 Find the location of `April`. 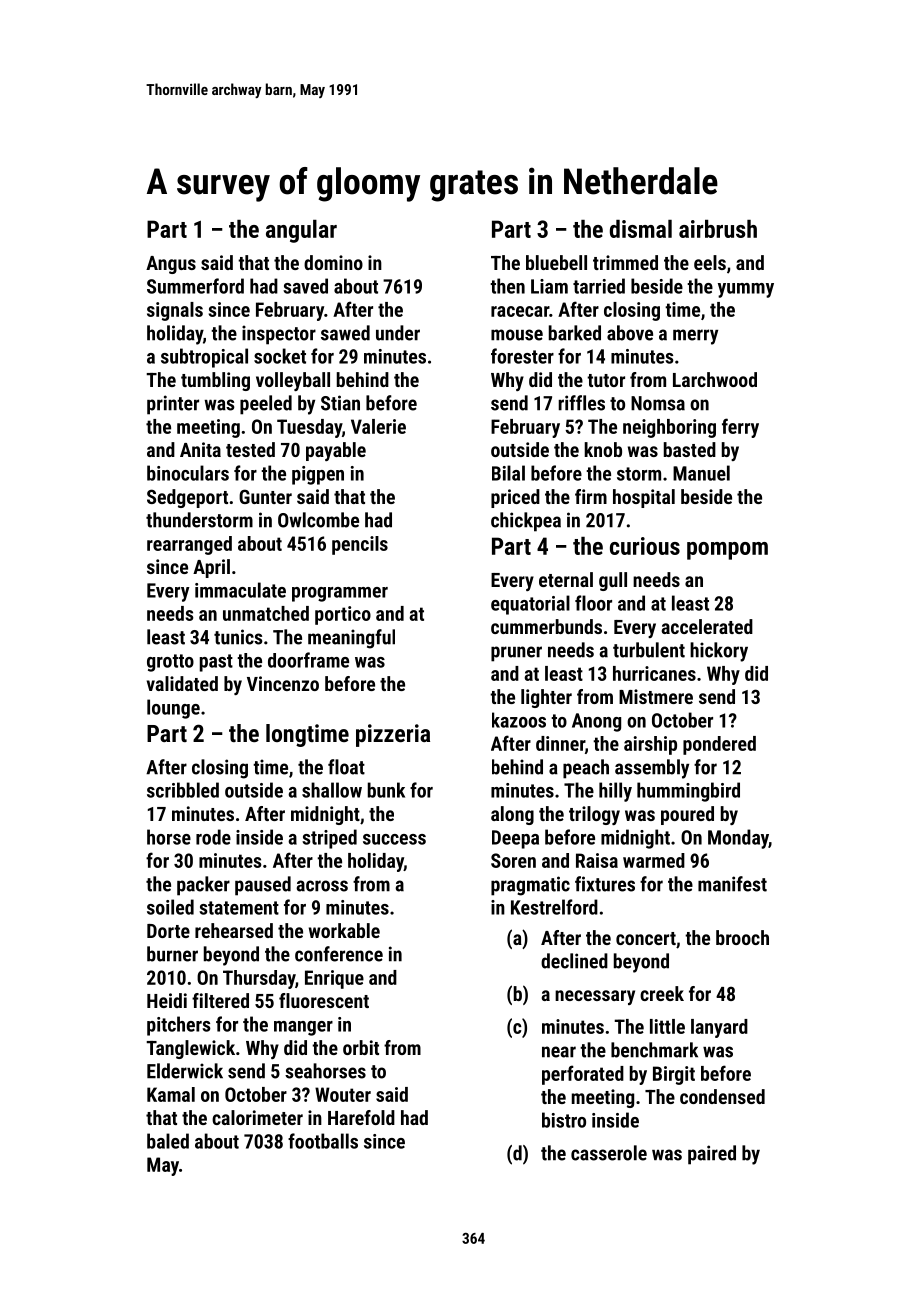

April is located at coordinates (211, 568).
